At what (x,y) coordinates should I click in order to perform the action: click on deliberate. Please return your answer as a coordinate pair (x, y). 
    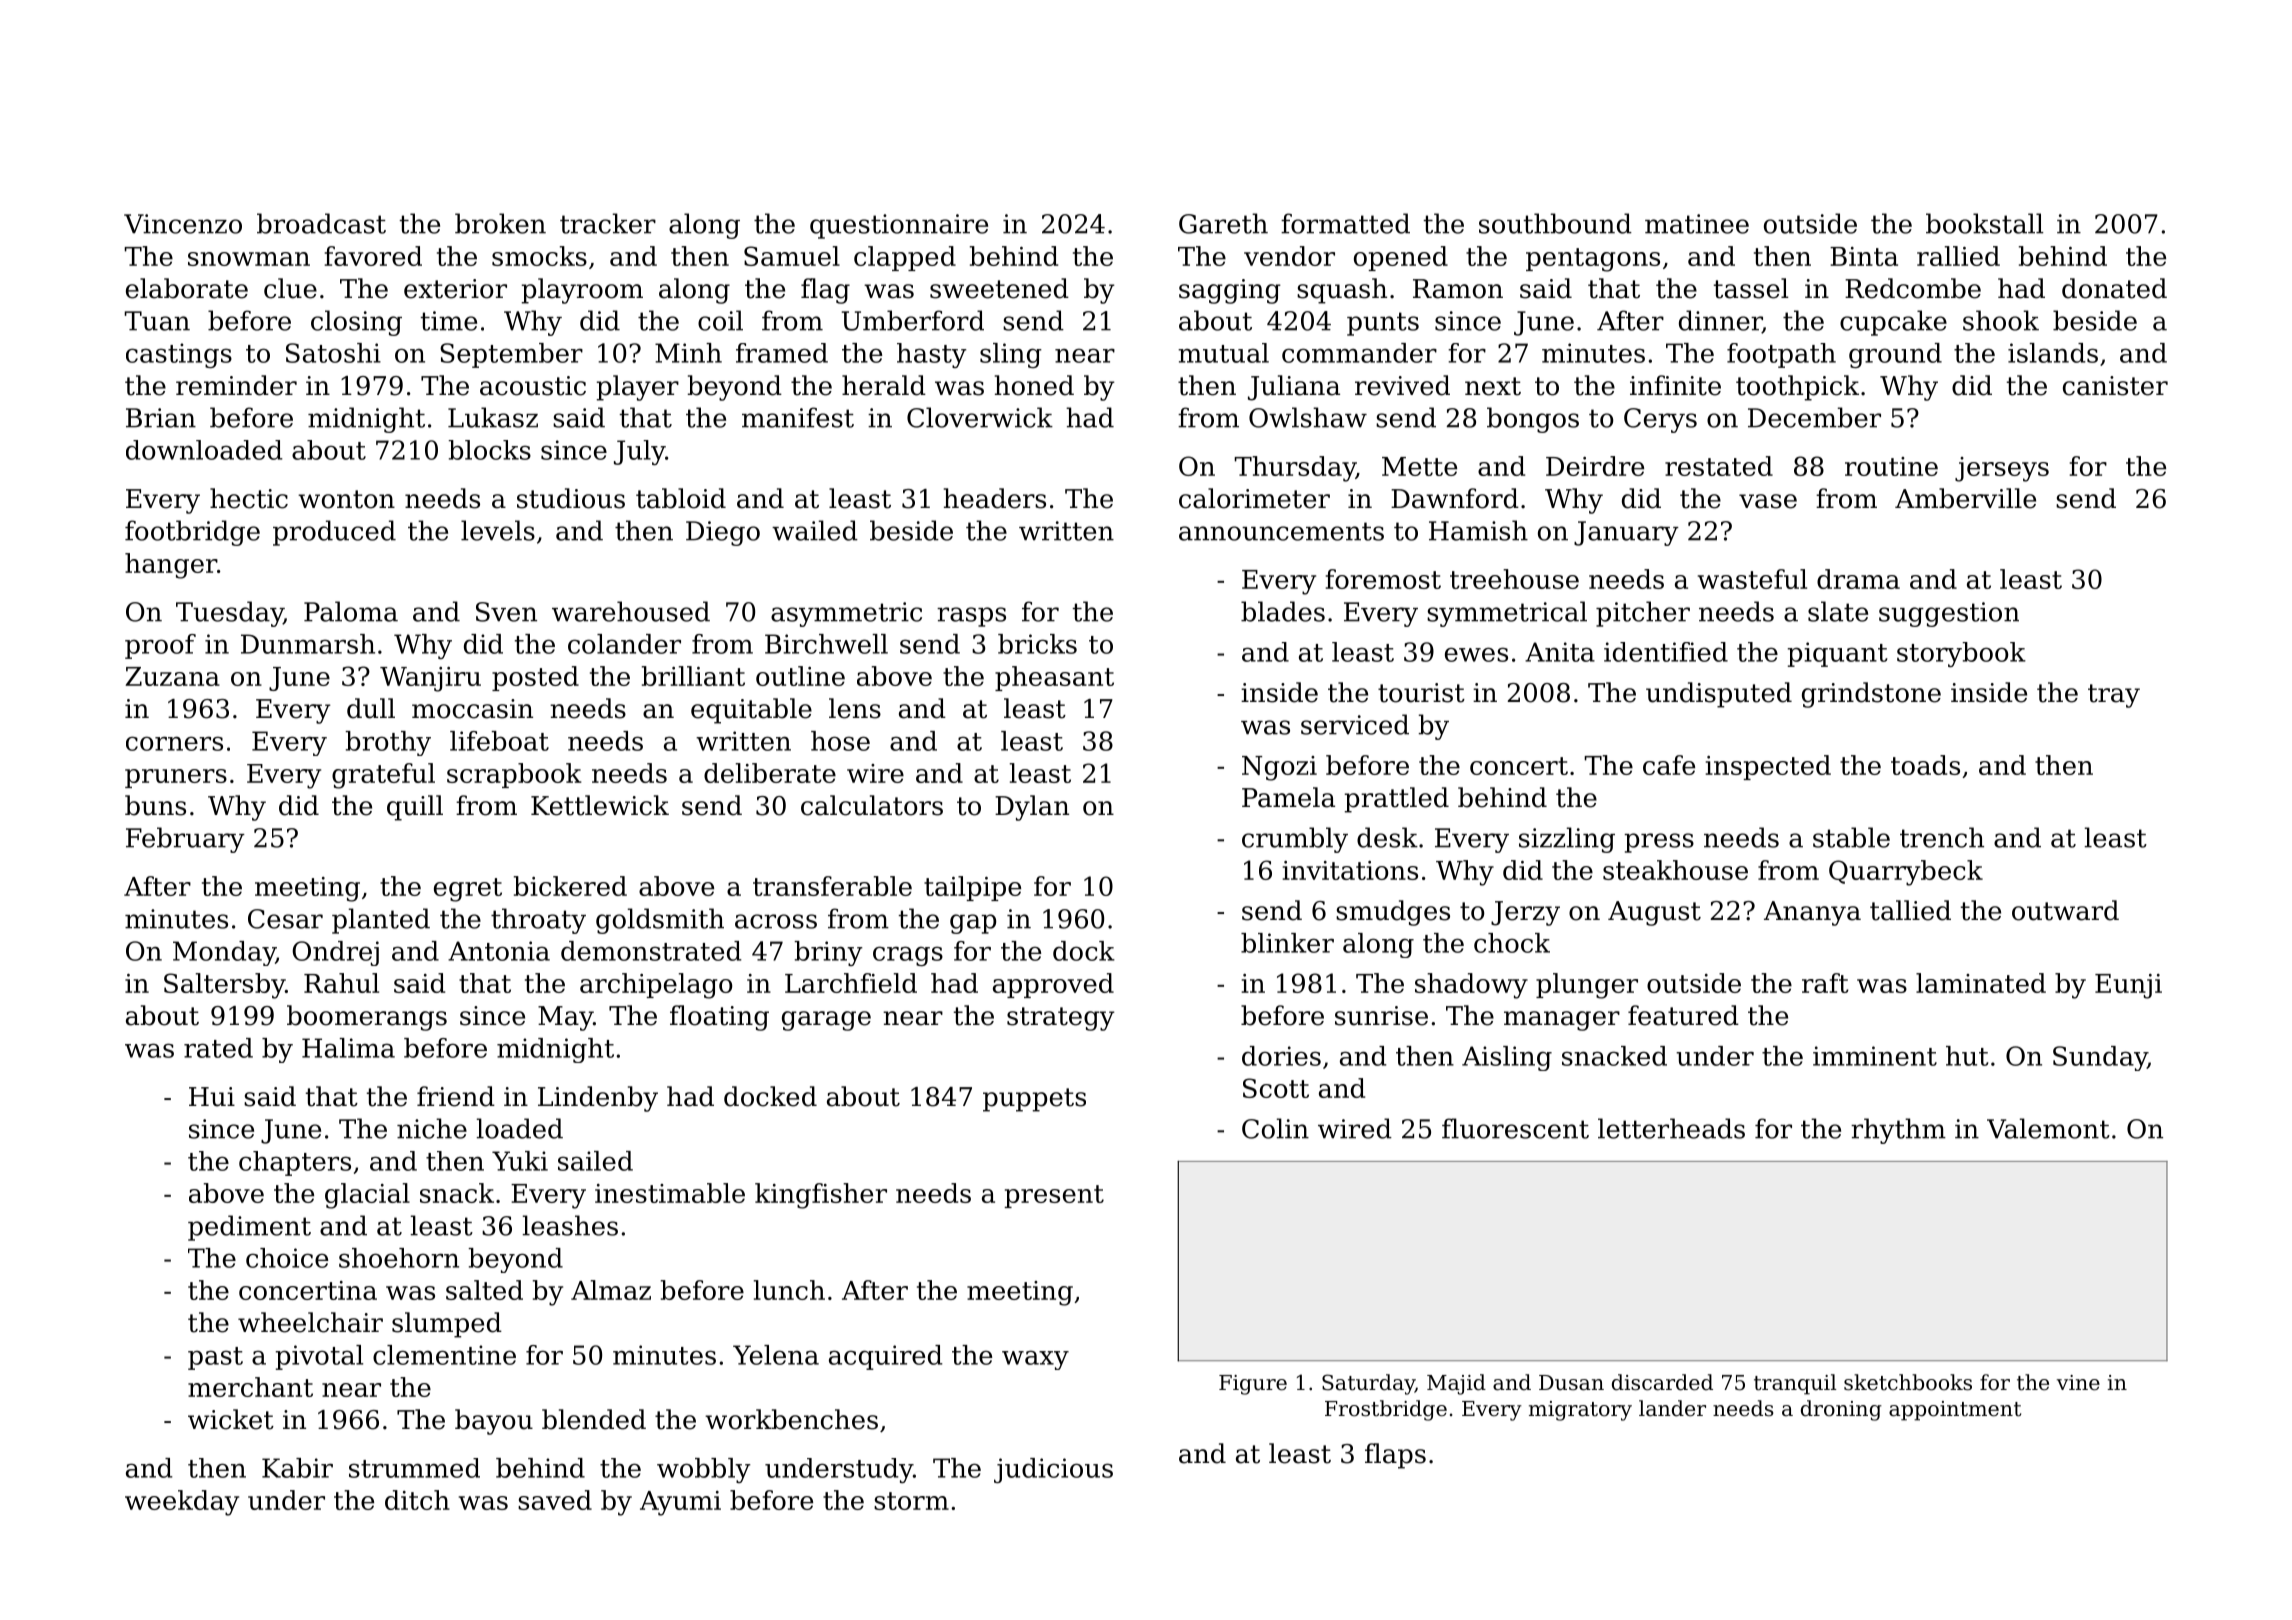
    Looking at the image, I should click on (770, 773).
